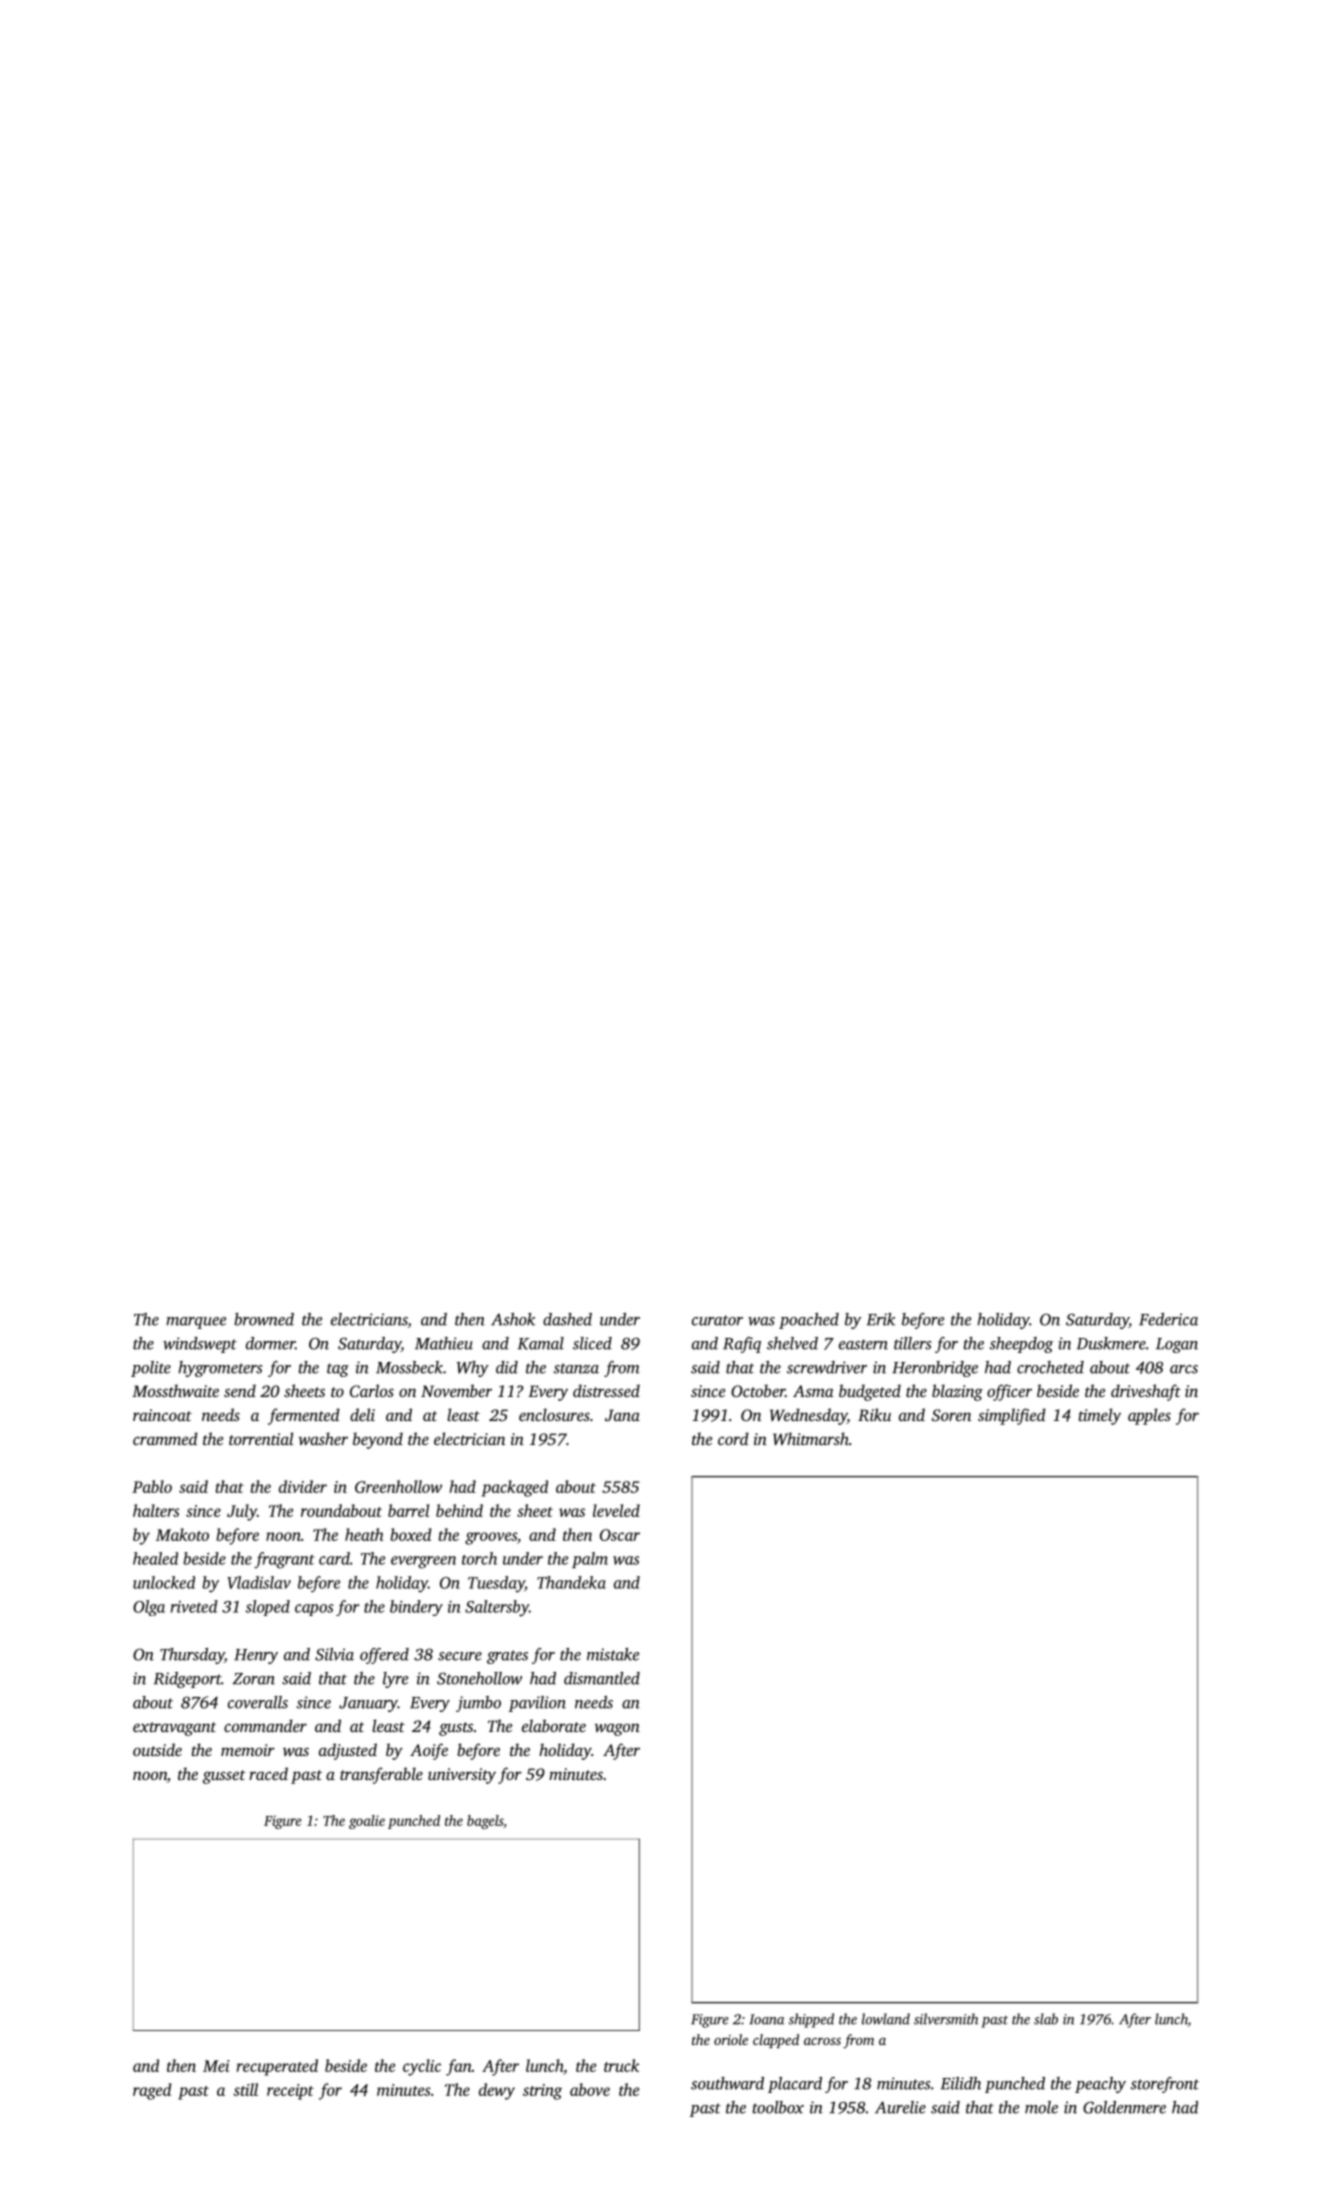 This screenshot has width=1331, height=2192. What do you see at coordinates (277, 2067) in the screenshot?
I see `recuperated` at bounding box center [277, 2067].
